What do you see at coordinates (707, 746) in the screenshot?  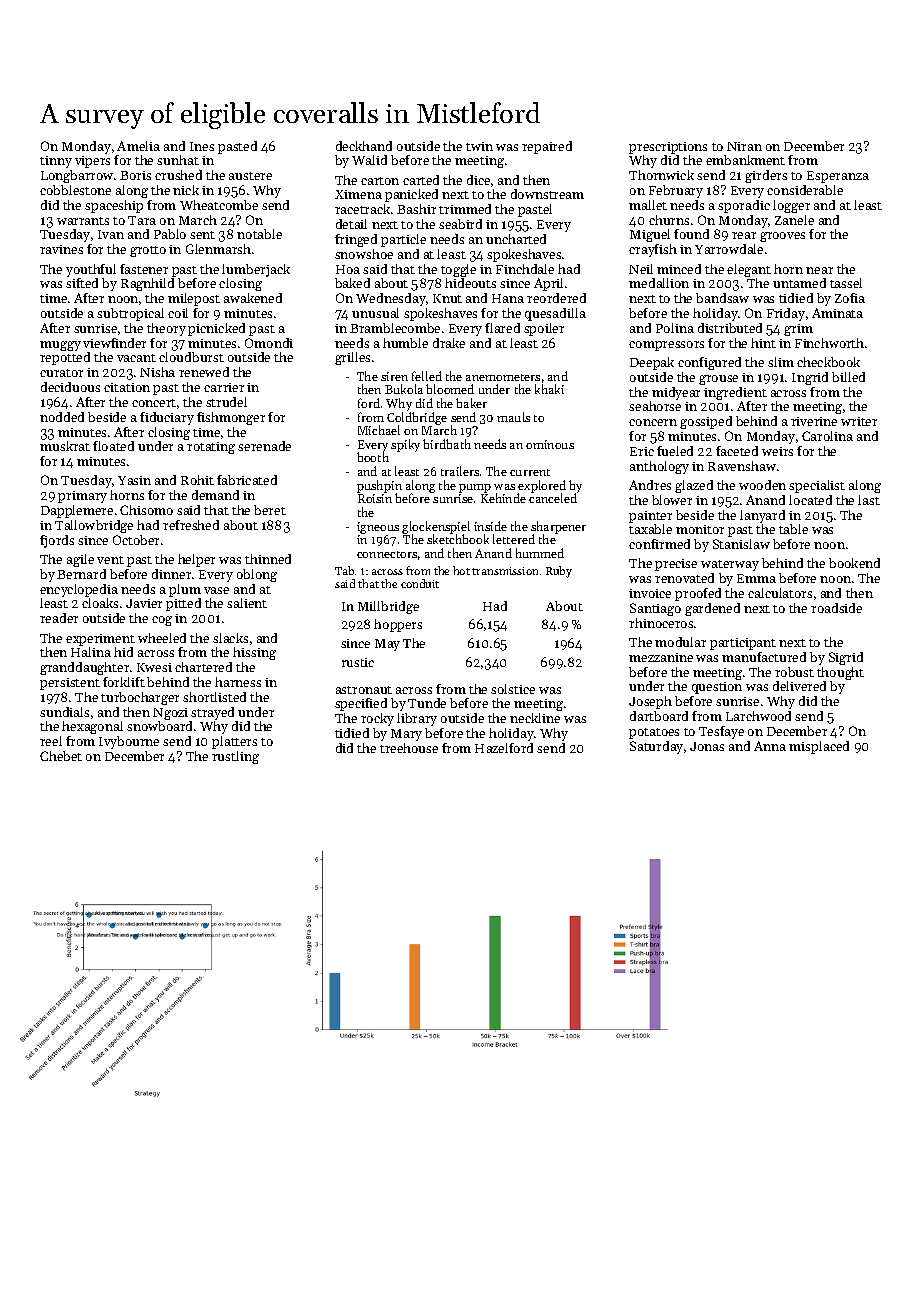 I see `Jonas` at bounding box center [707, 746].
